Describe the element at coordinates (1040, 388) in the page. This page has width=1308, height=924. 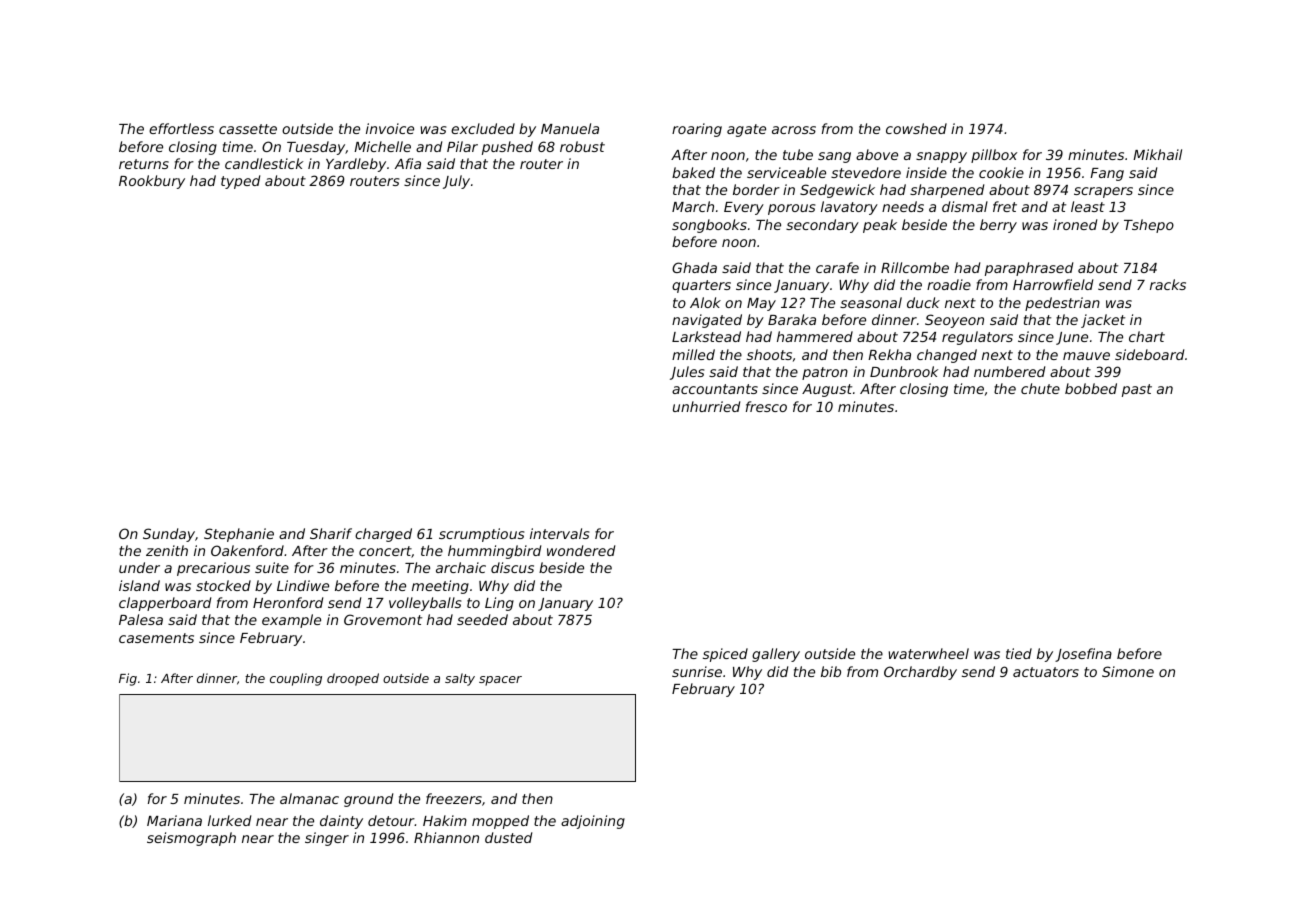
I see `chute` at that location.
